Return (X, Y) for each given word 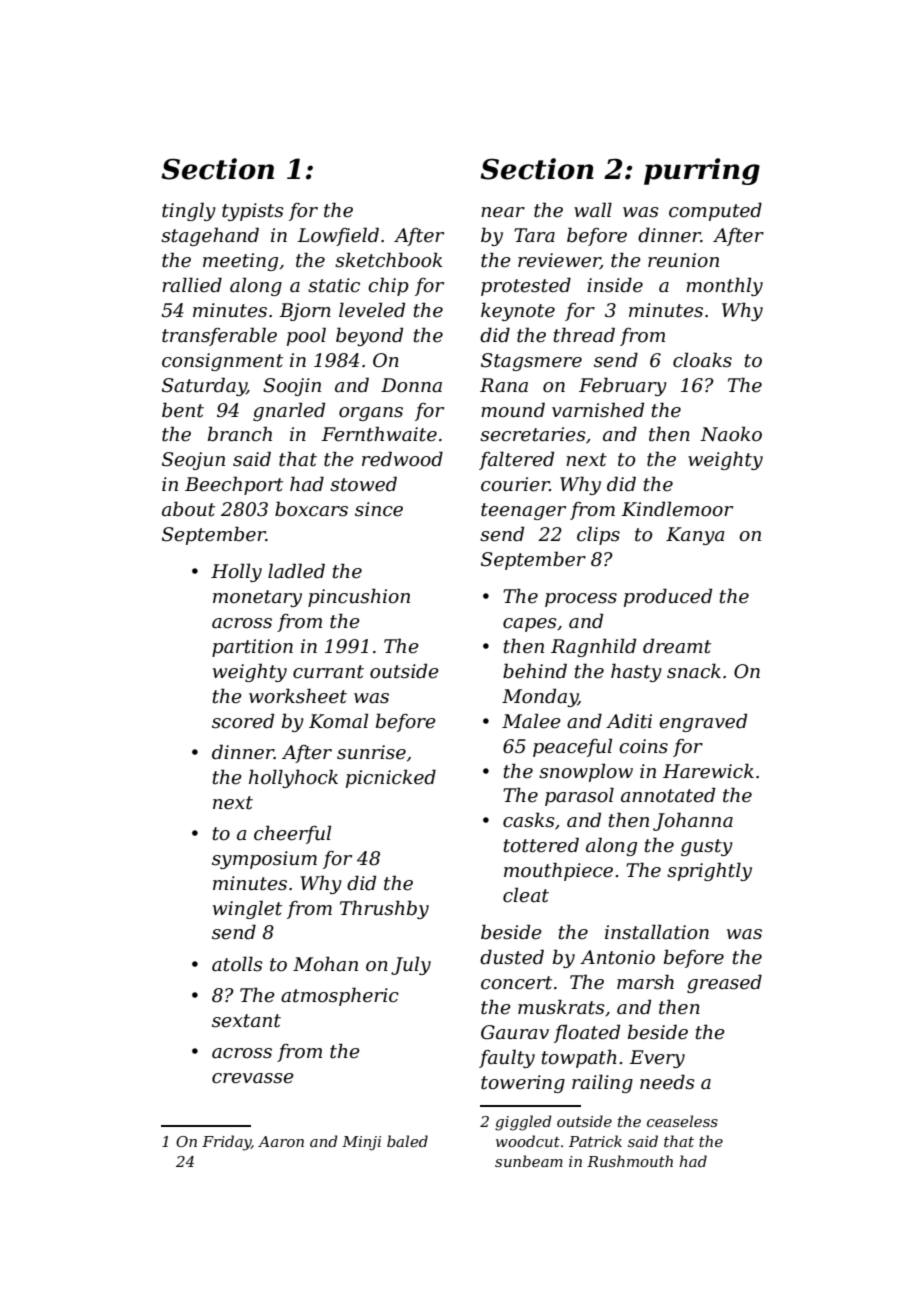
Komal (338, 721)
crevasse (253, 1078)
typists (253, 212)
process (581, 600)
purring (702, 171)
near (503, 212)
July (411, 965)
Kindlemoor (677, 509)
